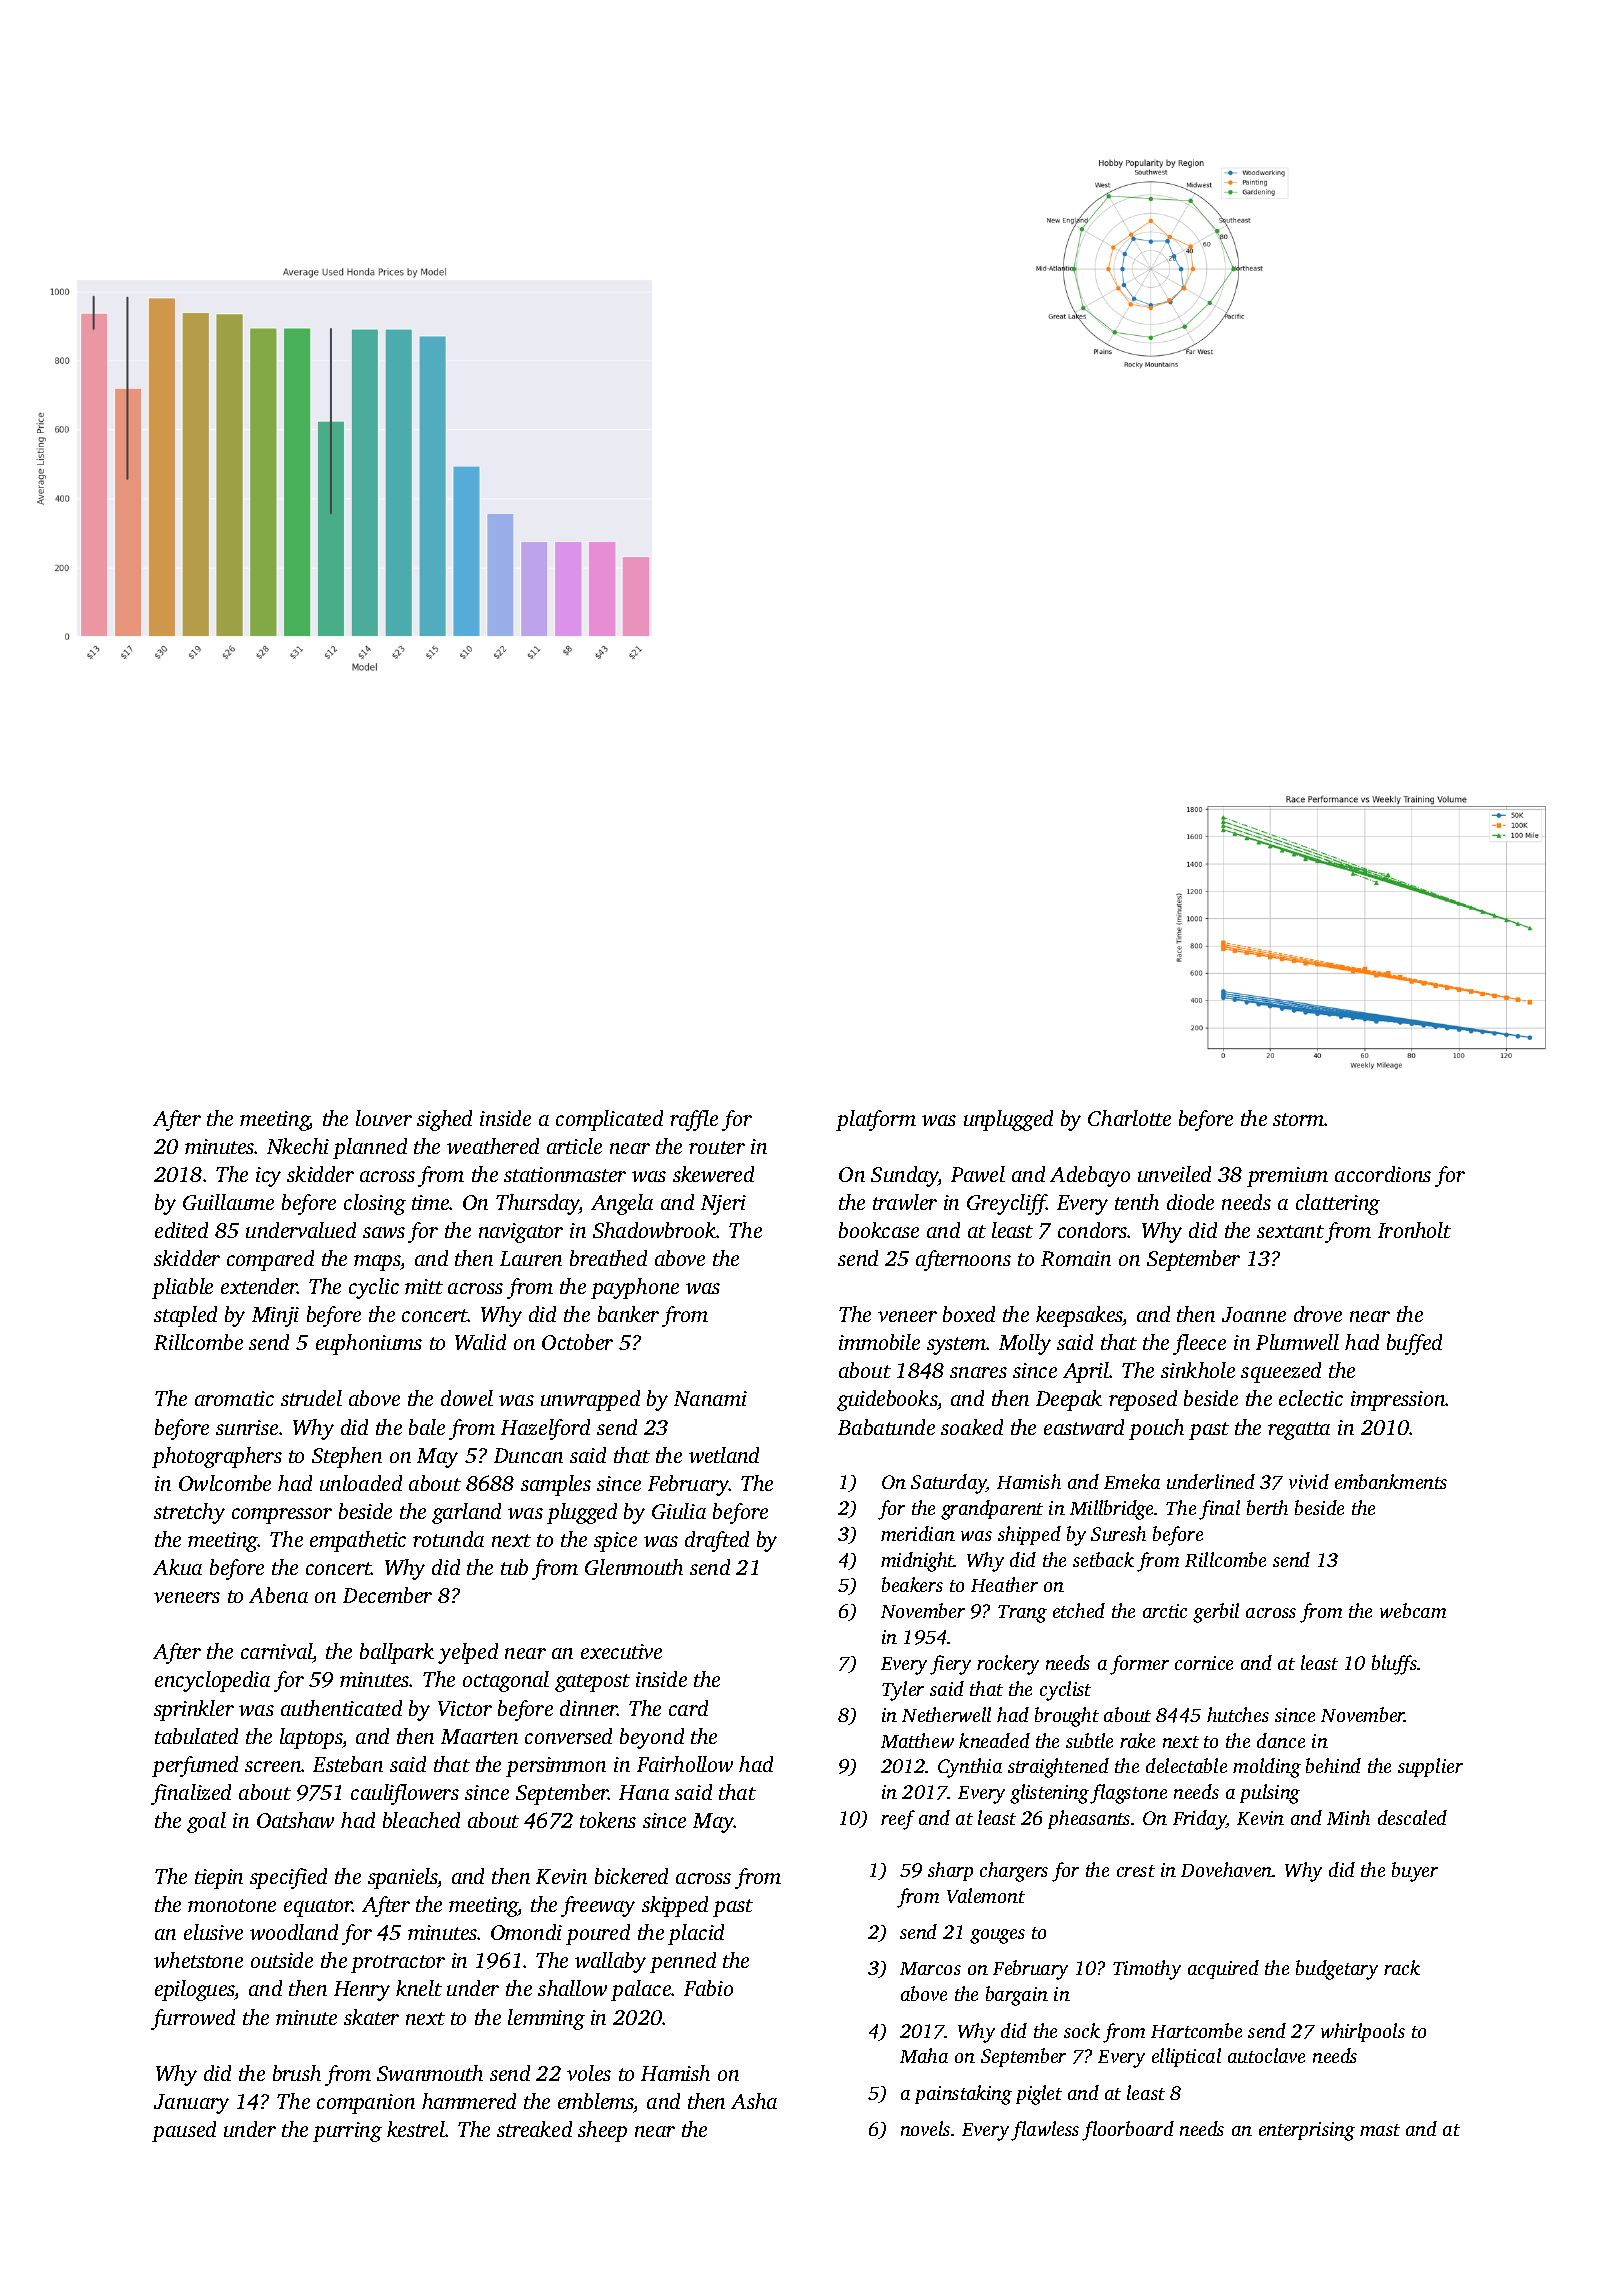 Image resolution: width=1620 pixels, height=2292 pixels. Describe the element at coordinates (298, 1146) in the document. I see `Nkechi` at that location.
